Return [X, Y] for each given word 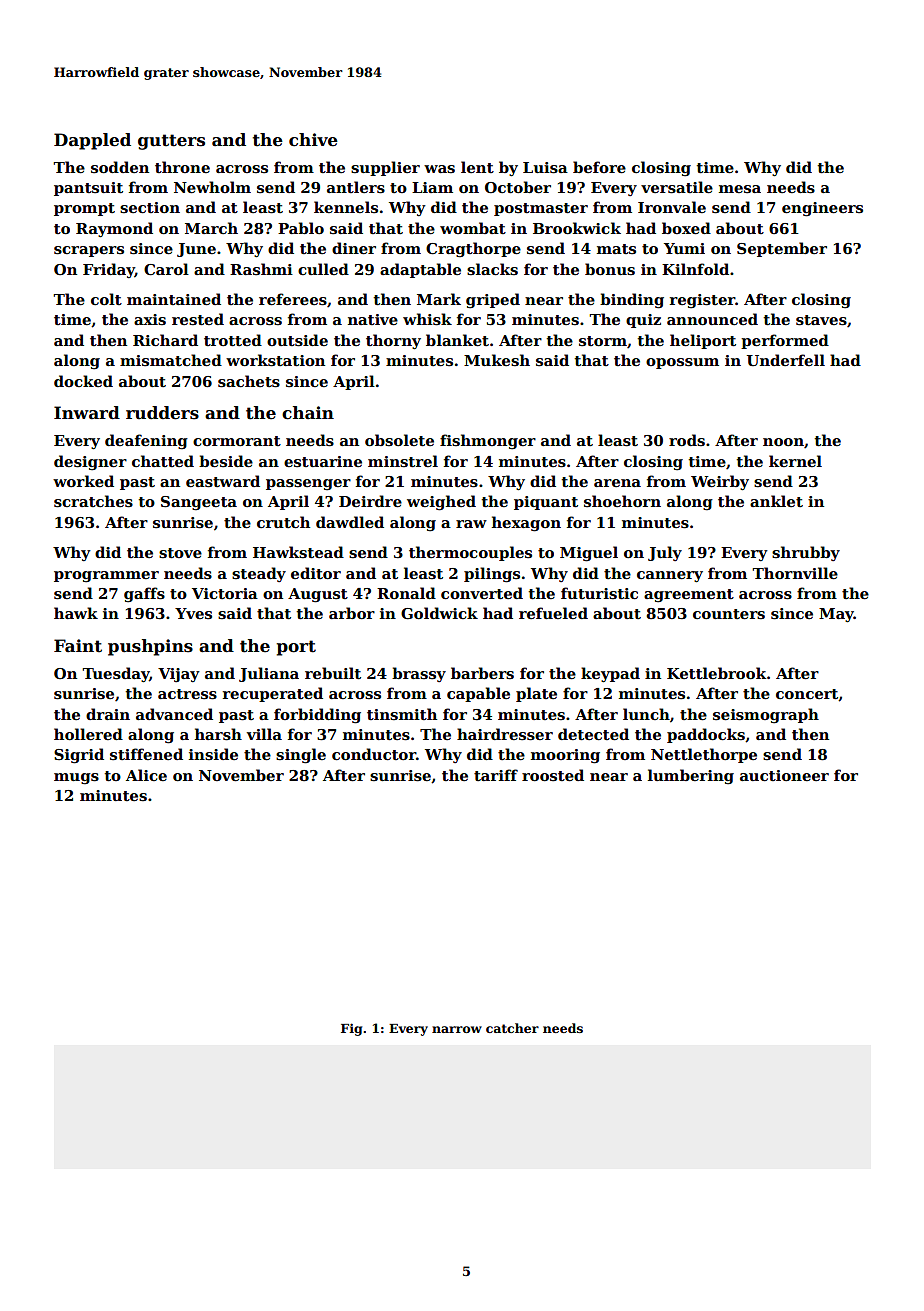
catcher [512, 1028]
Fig [351, 1029]
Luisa [545, 168]
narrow [457, 1029]
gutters [171, 142]
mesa [740, 189]
